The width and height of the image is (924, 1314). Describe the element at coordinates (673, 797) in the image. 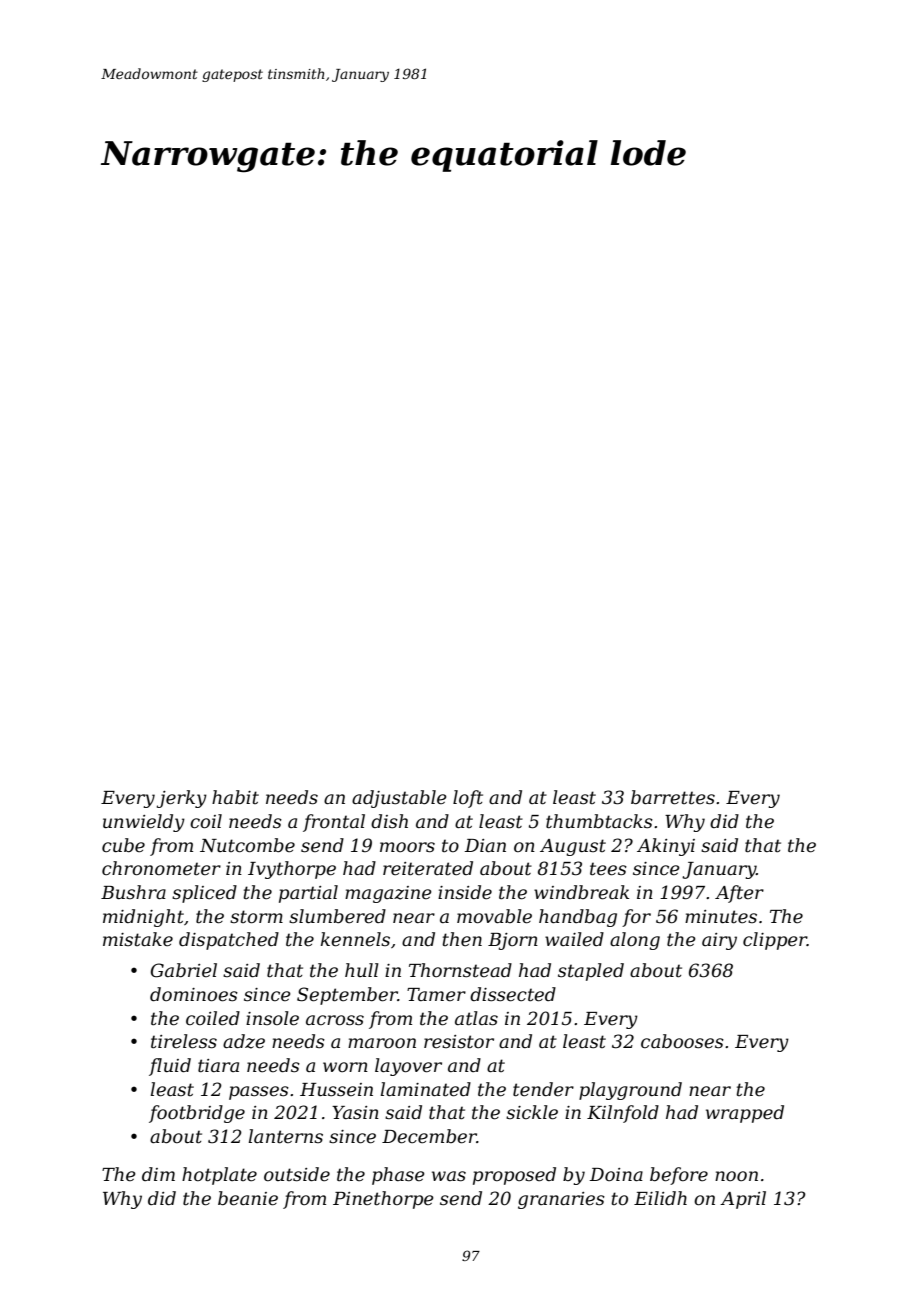

I see `barrettes` at that location.
